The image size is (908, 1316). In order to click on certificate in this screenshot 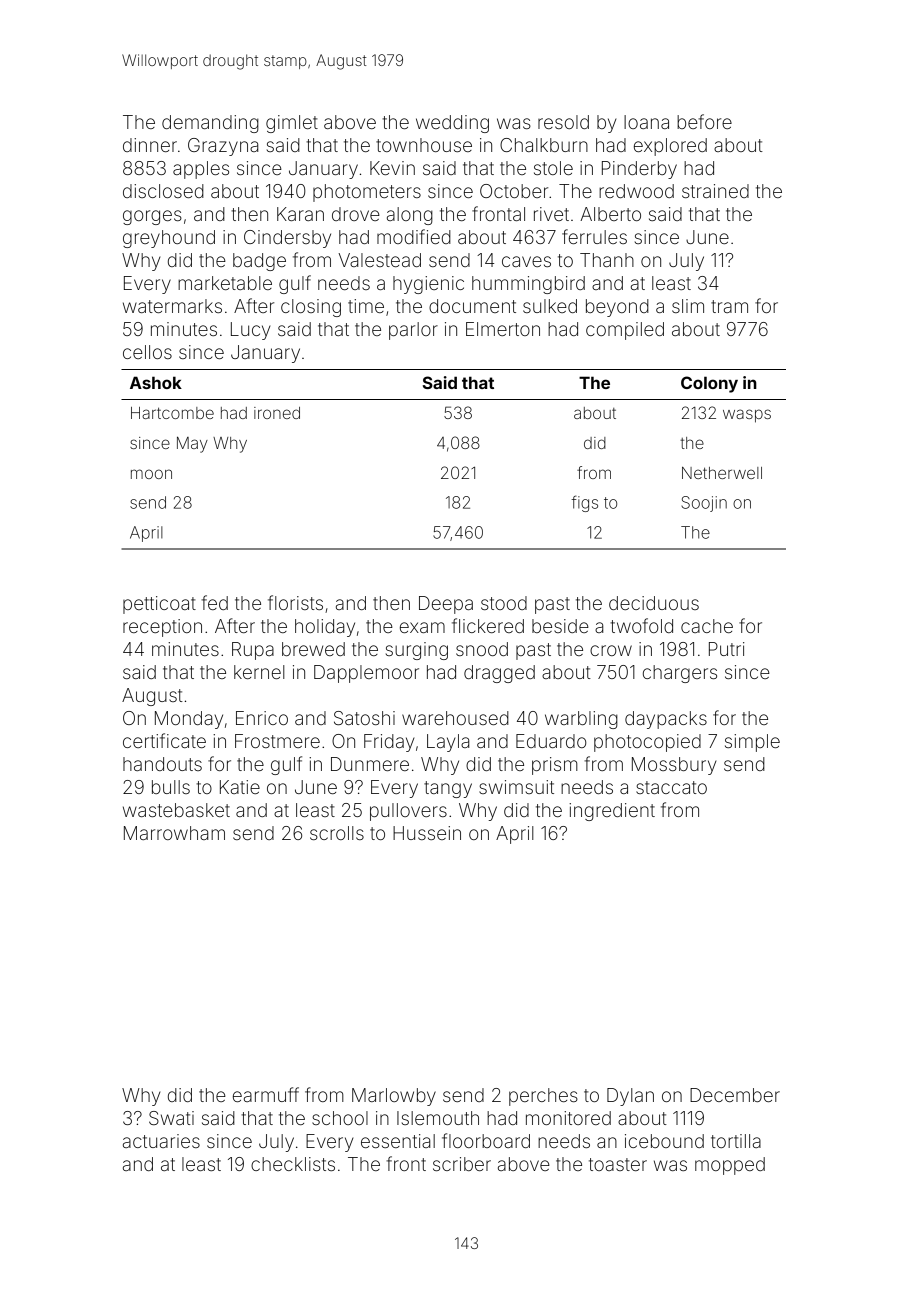, I will do `click(164, 740)`.
